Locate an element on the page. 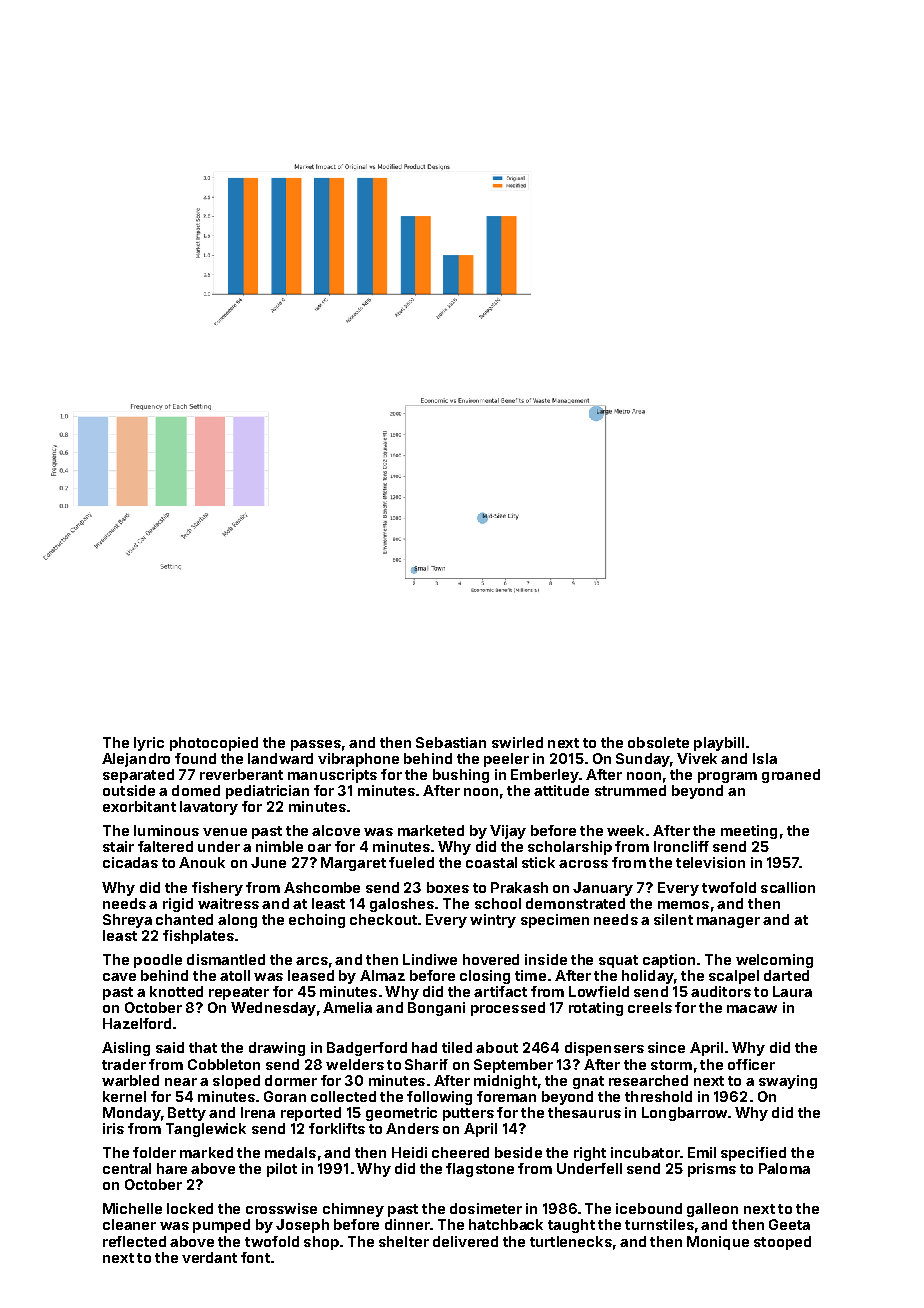  reflected is located at coordinates (134, 1241).
